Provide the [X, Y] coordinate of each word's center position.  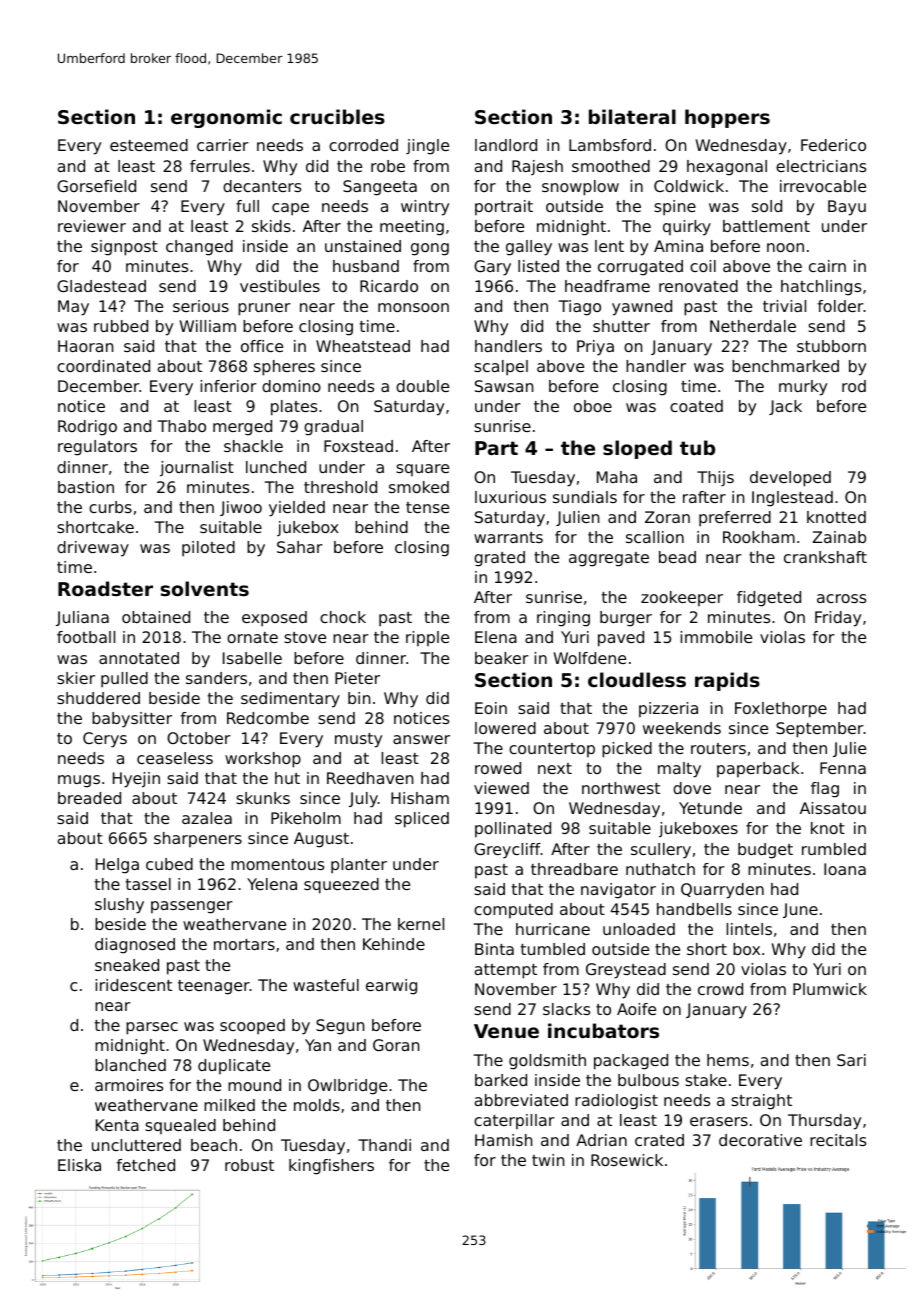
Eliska [79, 1165]
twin [548, 1160]
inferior [228, 386]
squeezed [341, 886]
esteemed [149, 145]
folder [840, 306]
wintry [425, 208]
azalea [207, 818]
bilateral [632, 116]
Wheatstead [363, 346]
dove [692, 788]
